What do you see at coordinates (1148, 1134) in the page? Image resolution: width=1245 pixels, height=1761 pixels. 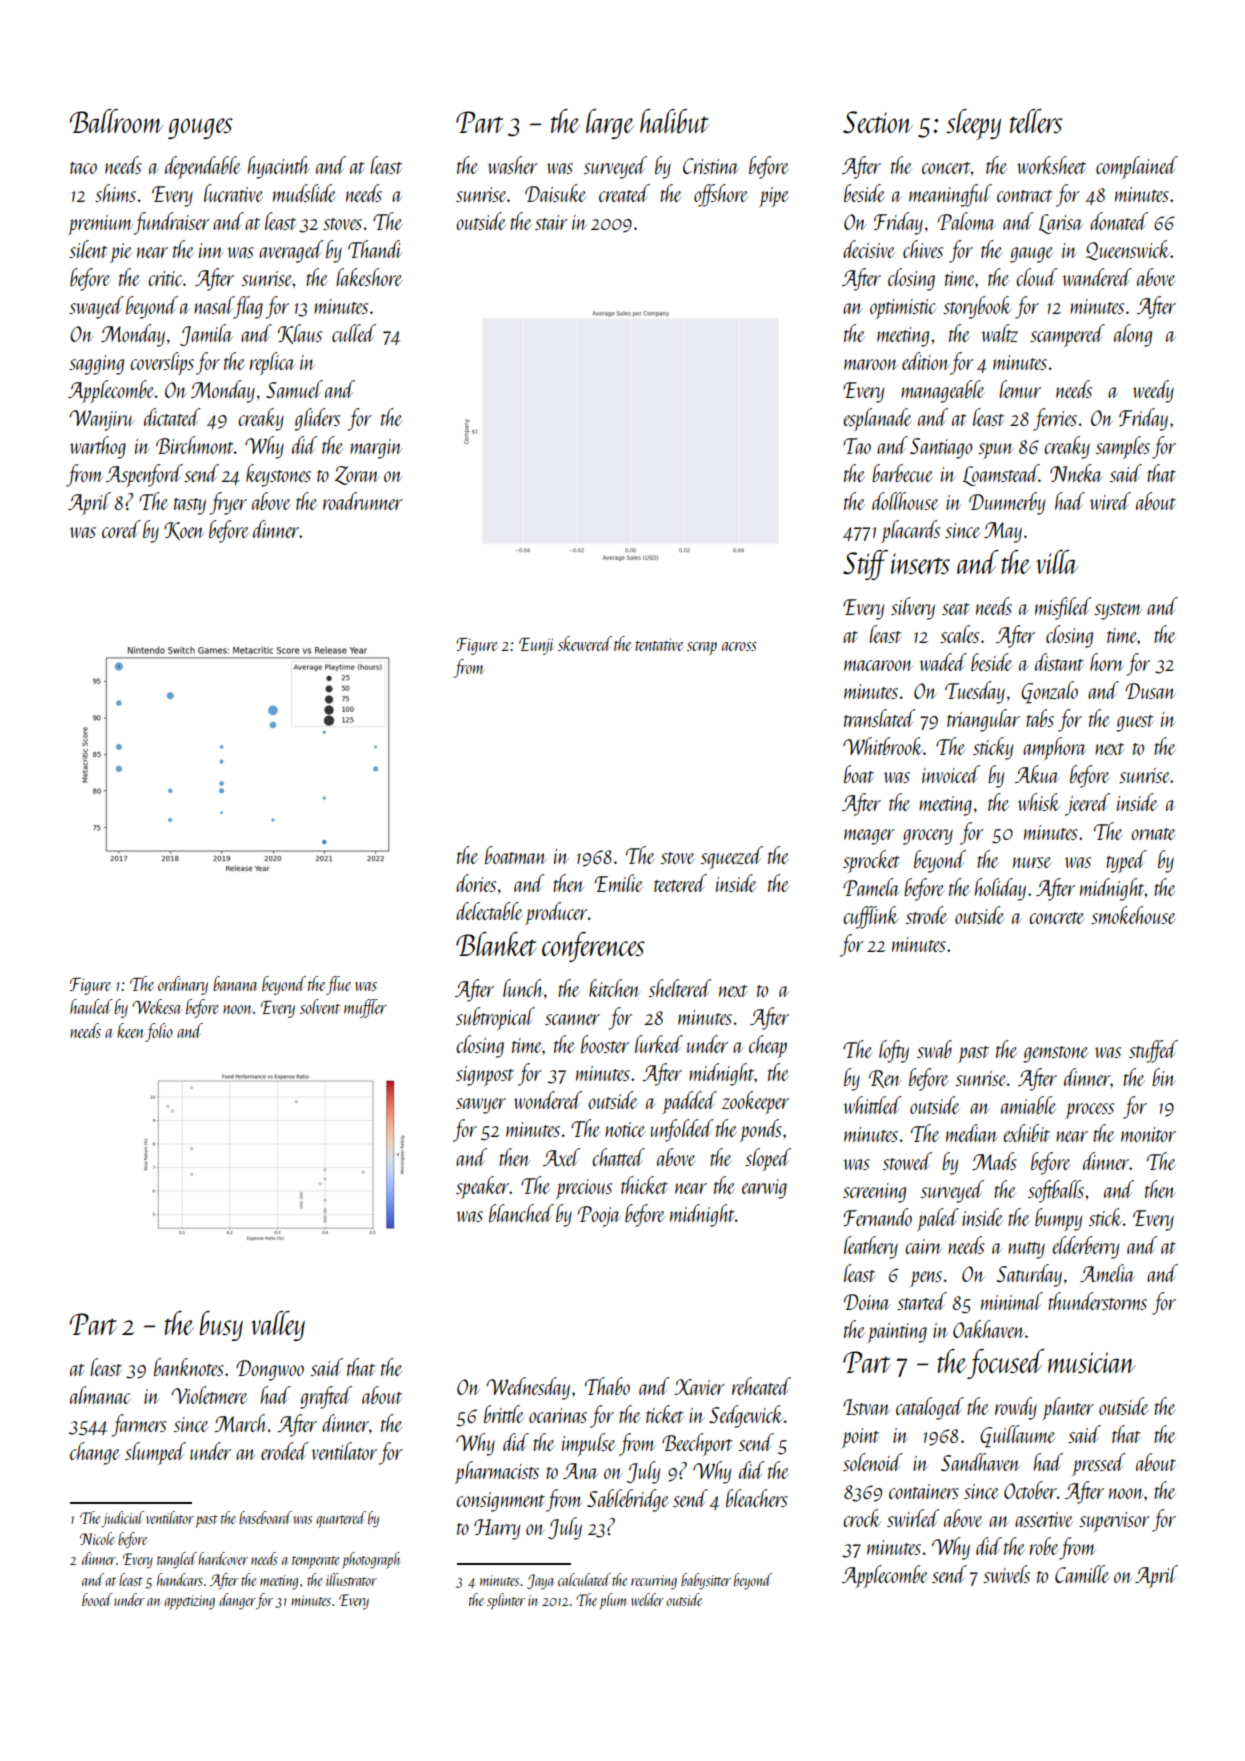 I see `monitor` at bounding box center [1148, 1134].
